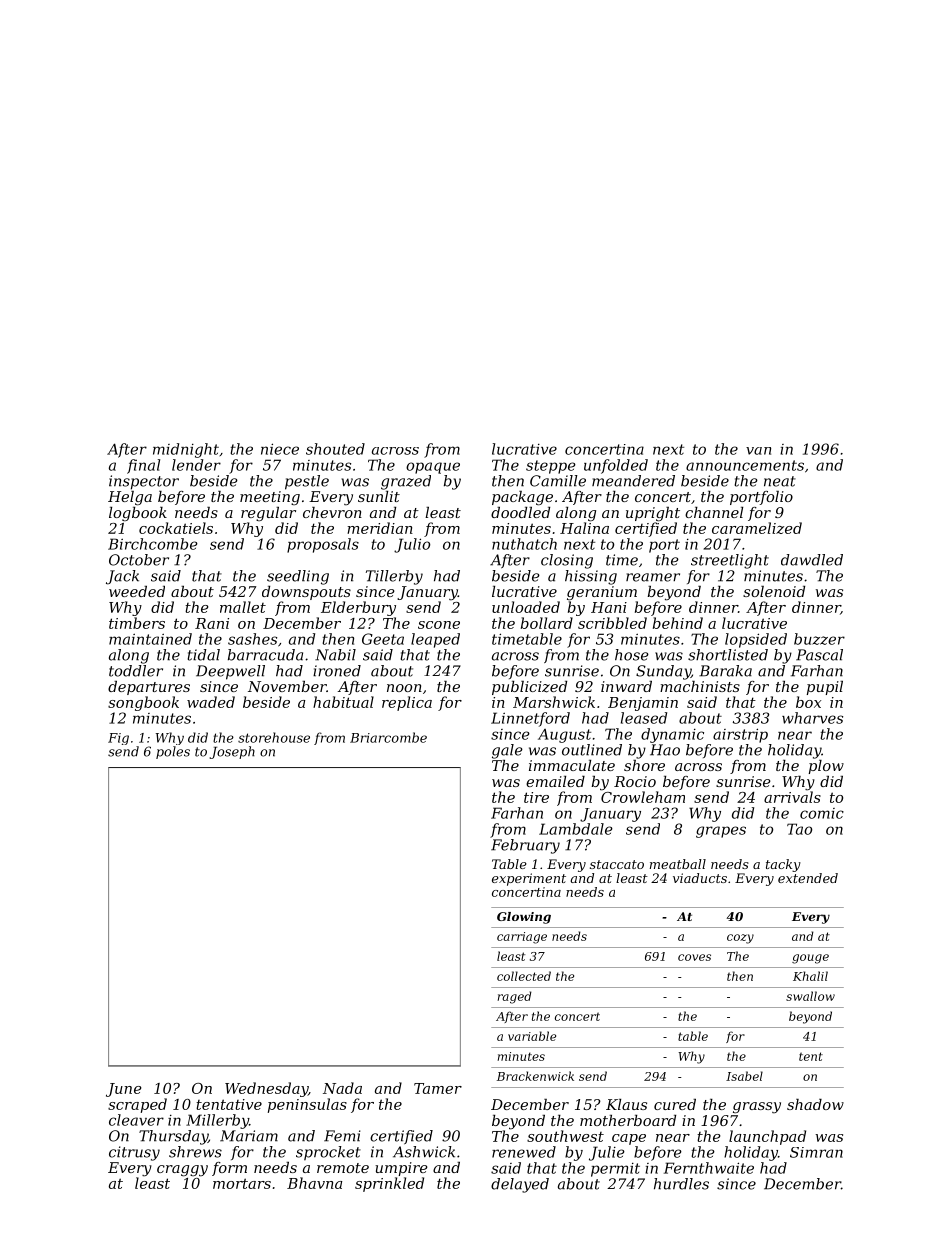 This image has height=1233, width=952. Describe the element at coordinates (524, 918) in the image. I see `Glowing` at that location.
